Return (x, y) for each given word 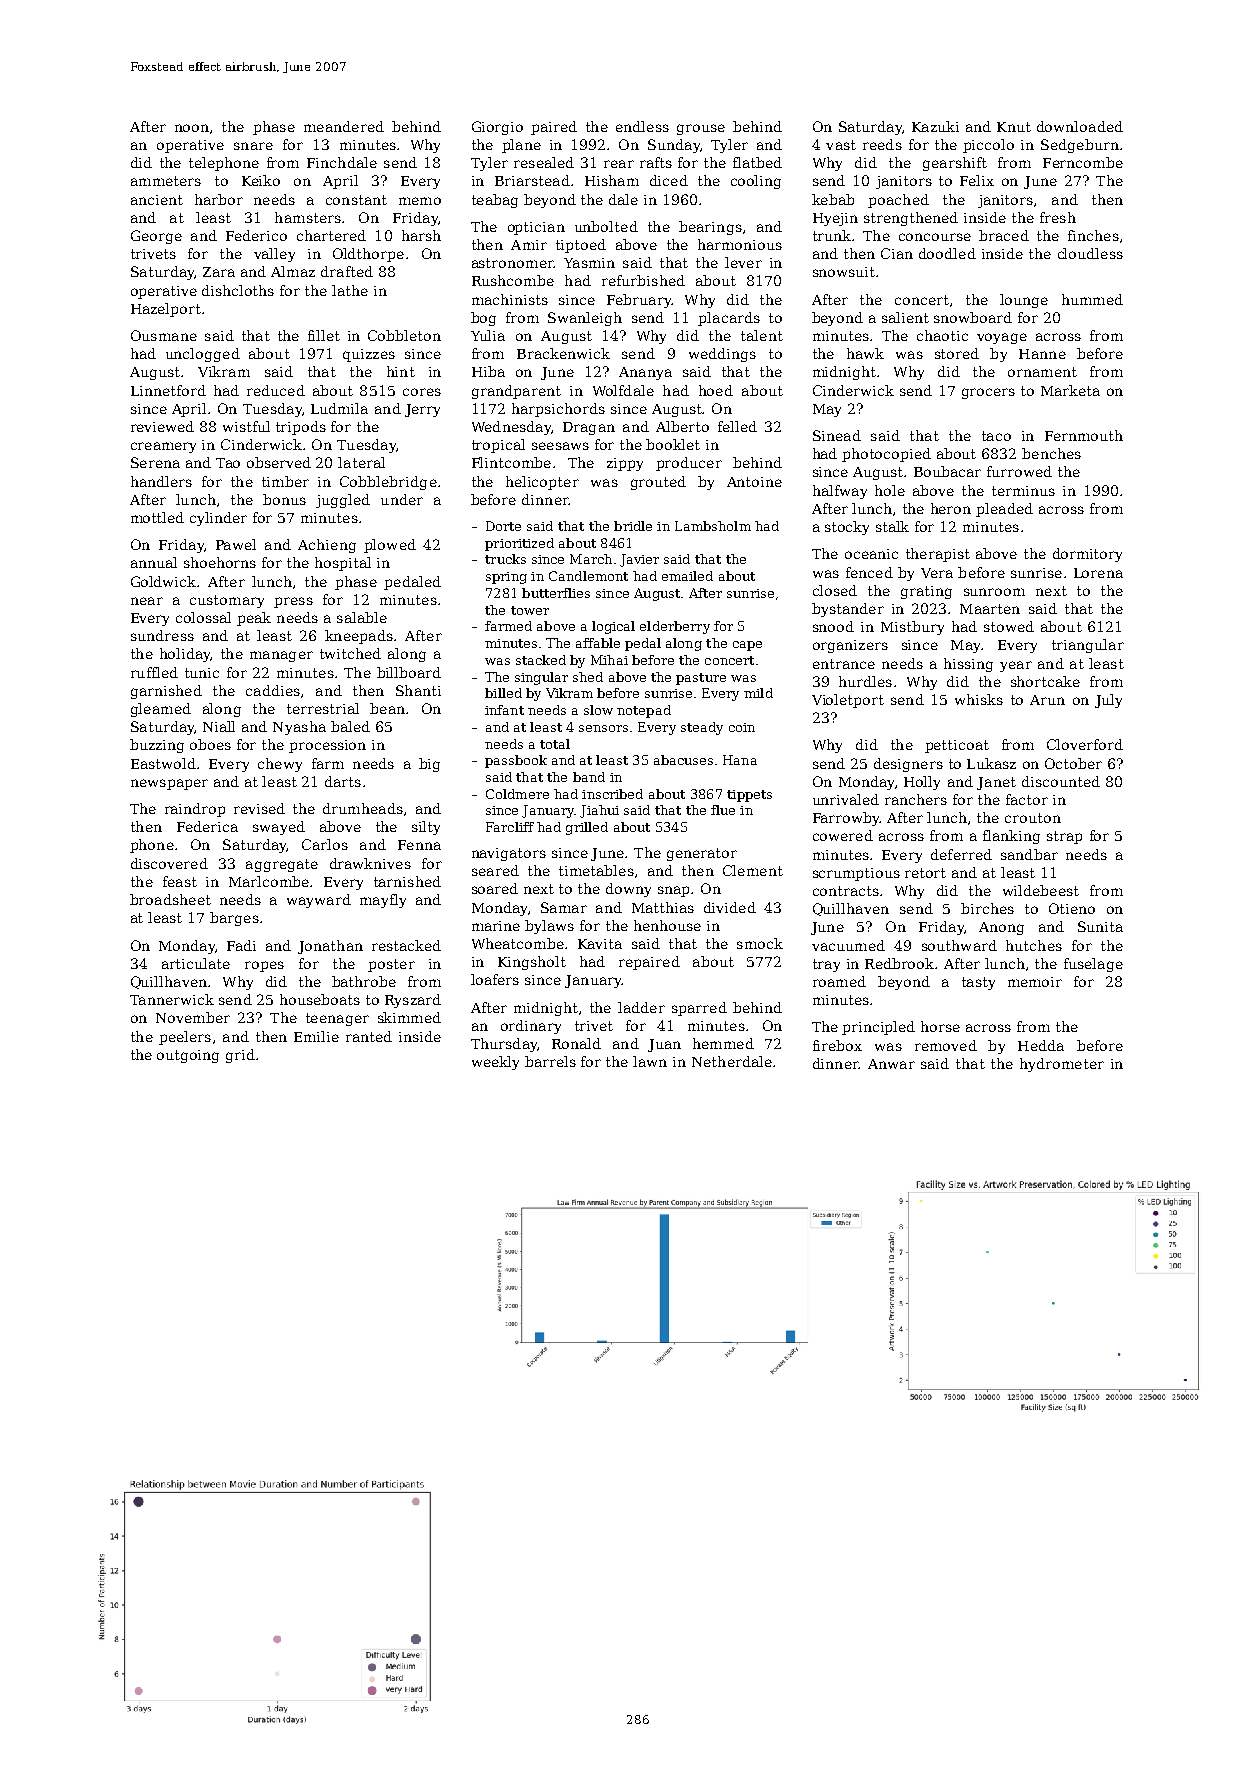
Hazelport (166, 310)
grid (240, 1056)
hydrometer (1062, 1065)
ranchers (916, 799)
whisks (979, 699)
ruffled (154, 672)
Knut (1014, 127)
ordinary (531, 1027)
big (429, 765)
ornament (1042, 372)
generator (702, 854)
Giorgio (497, 128)
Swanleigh (585, 319)
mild (758, 693)
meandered (344, 126)
